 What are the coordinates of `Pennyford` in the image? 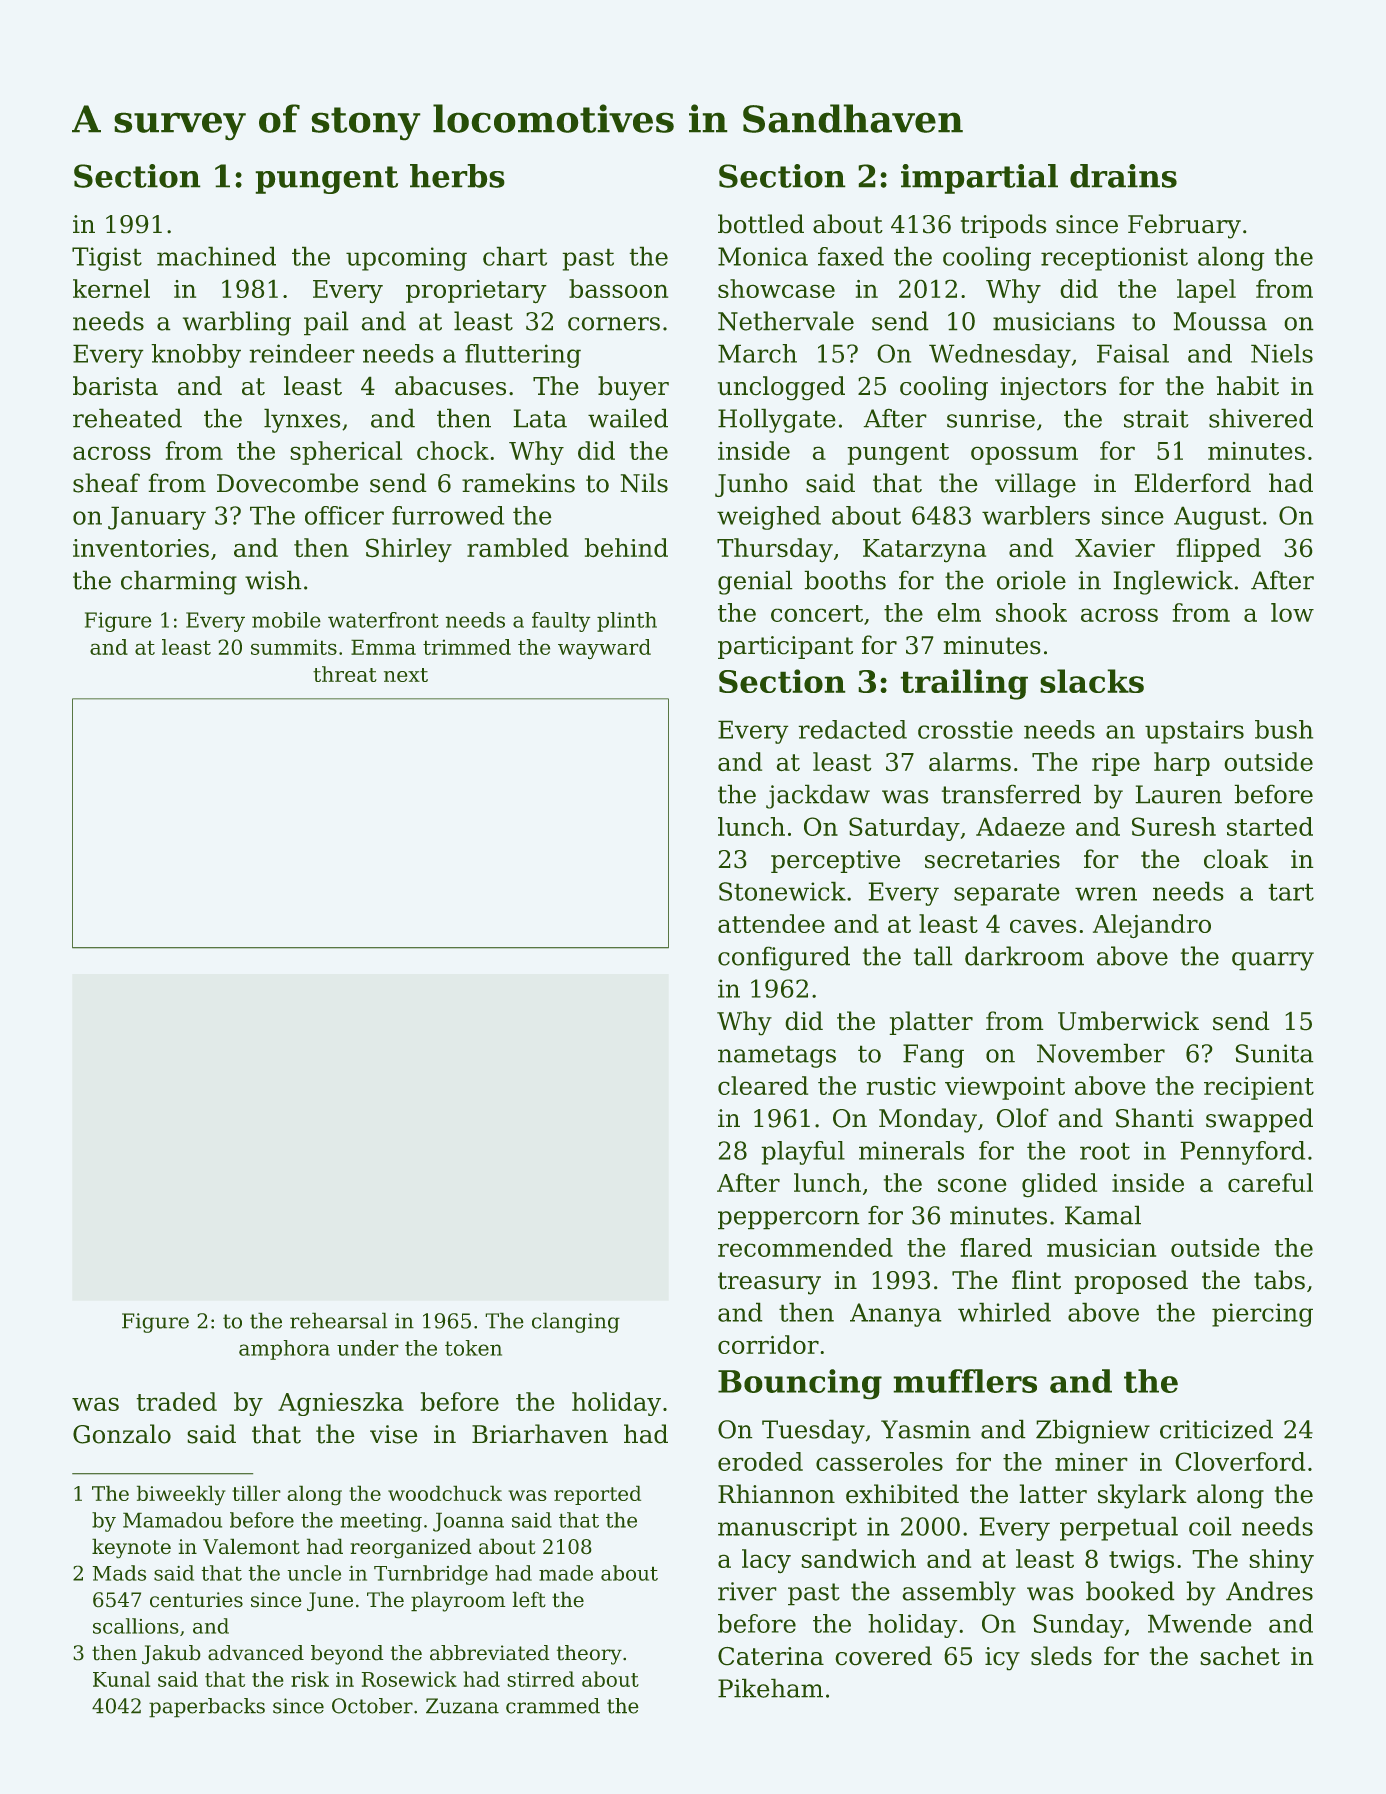 It's located at (1243, 1153).
